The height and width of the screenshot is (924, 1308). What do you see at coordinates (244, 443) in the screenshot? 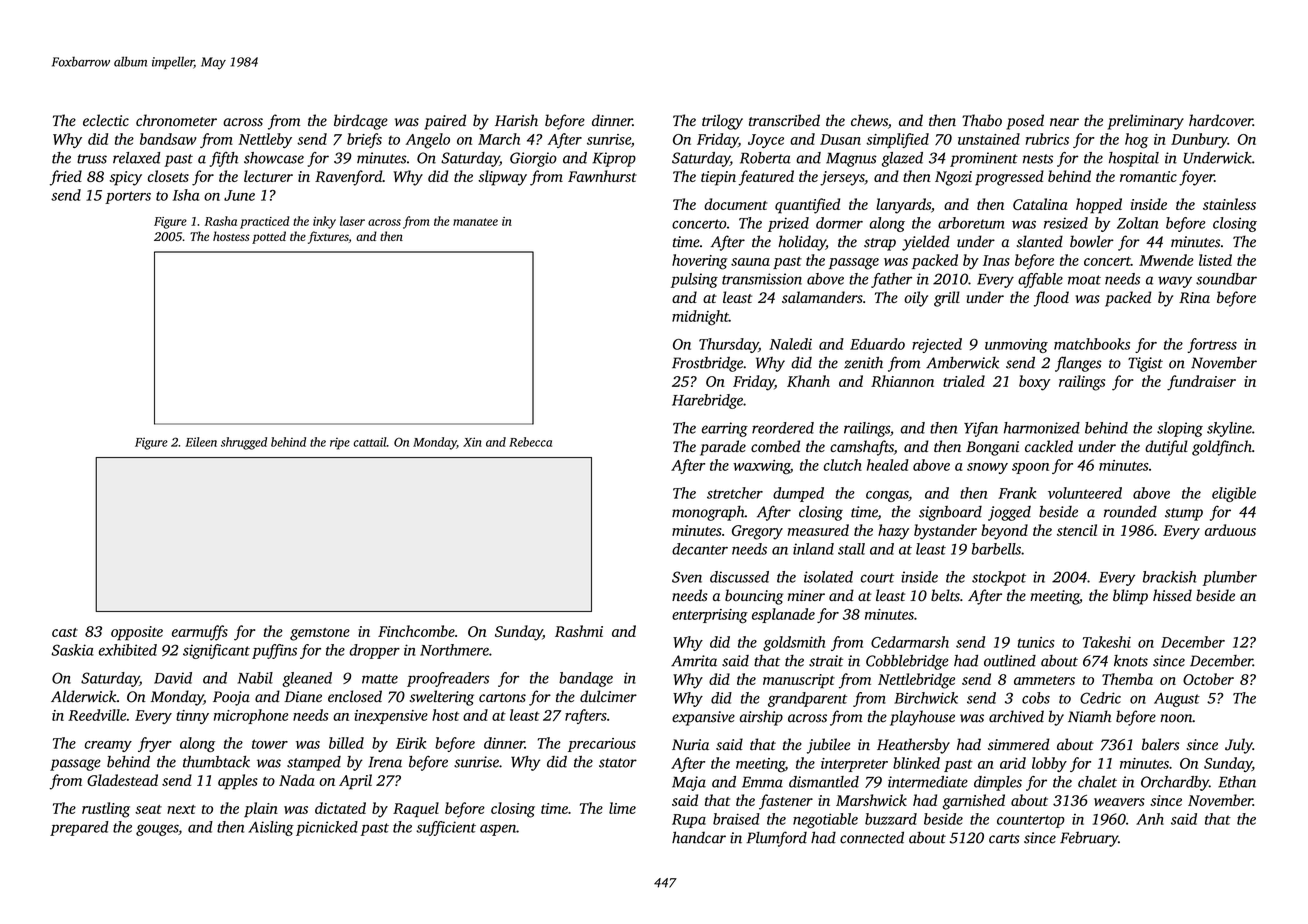
I see `shrugged` at bounding box center [244, 443].
